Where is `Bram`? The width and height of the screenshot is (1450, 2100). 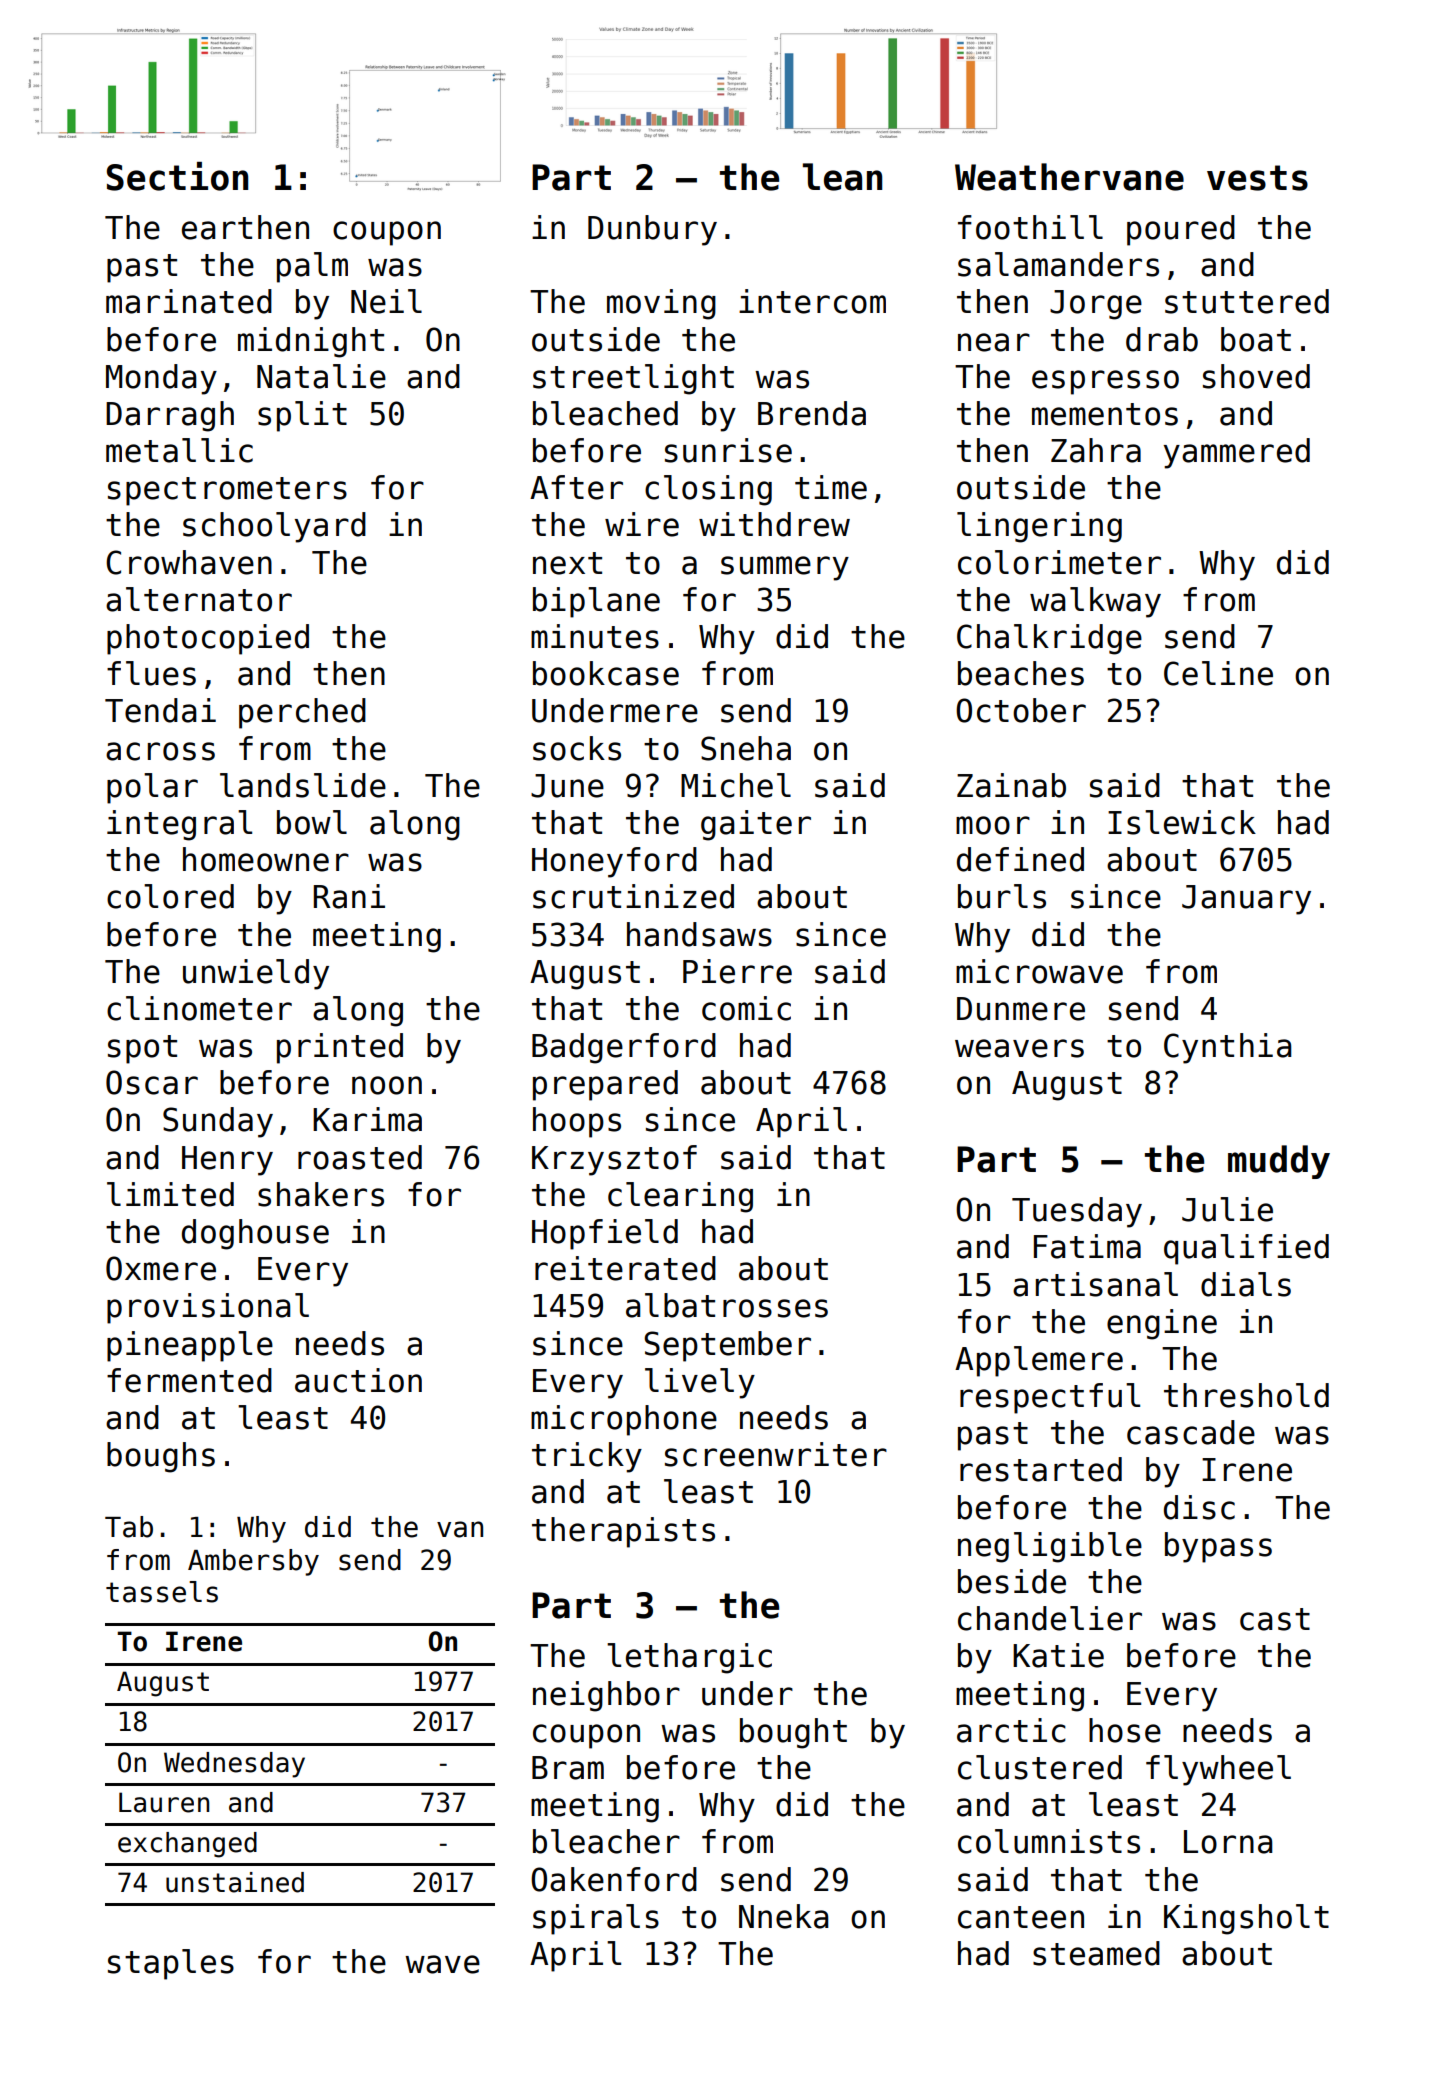 Bram is located at coordinates (568, 1768).
